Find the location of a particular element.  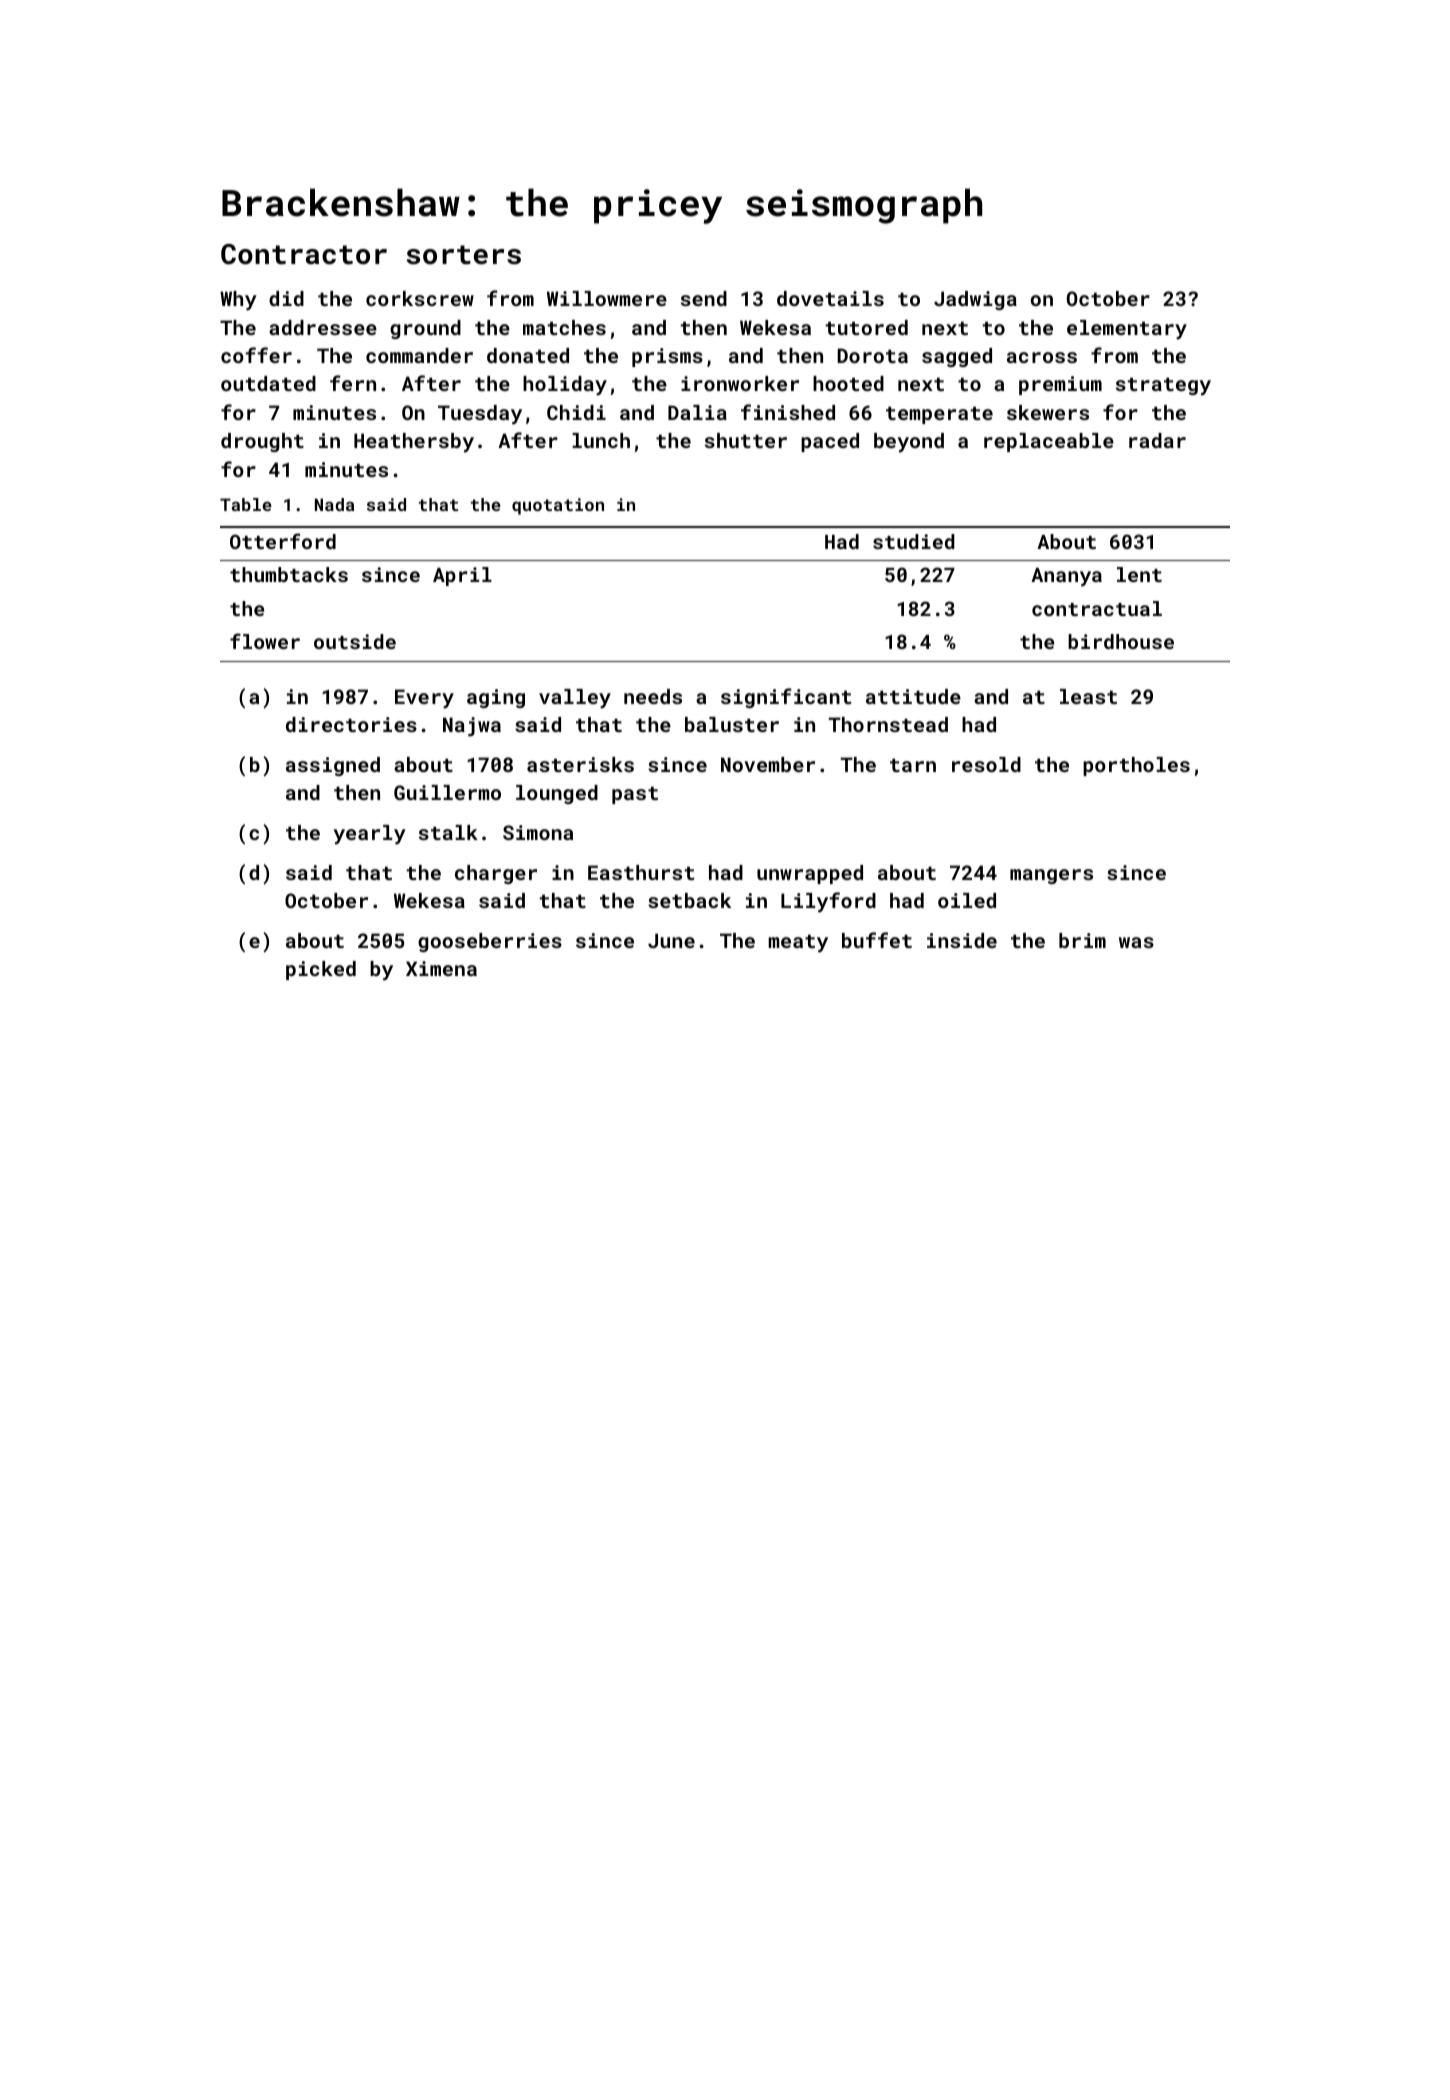

outside is located at coordinates (355, 641).
